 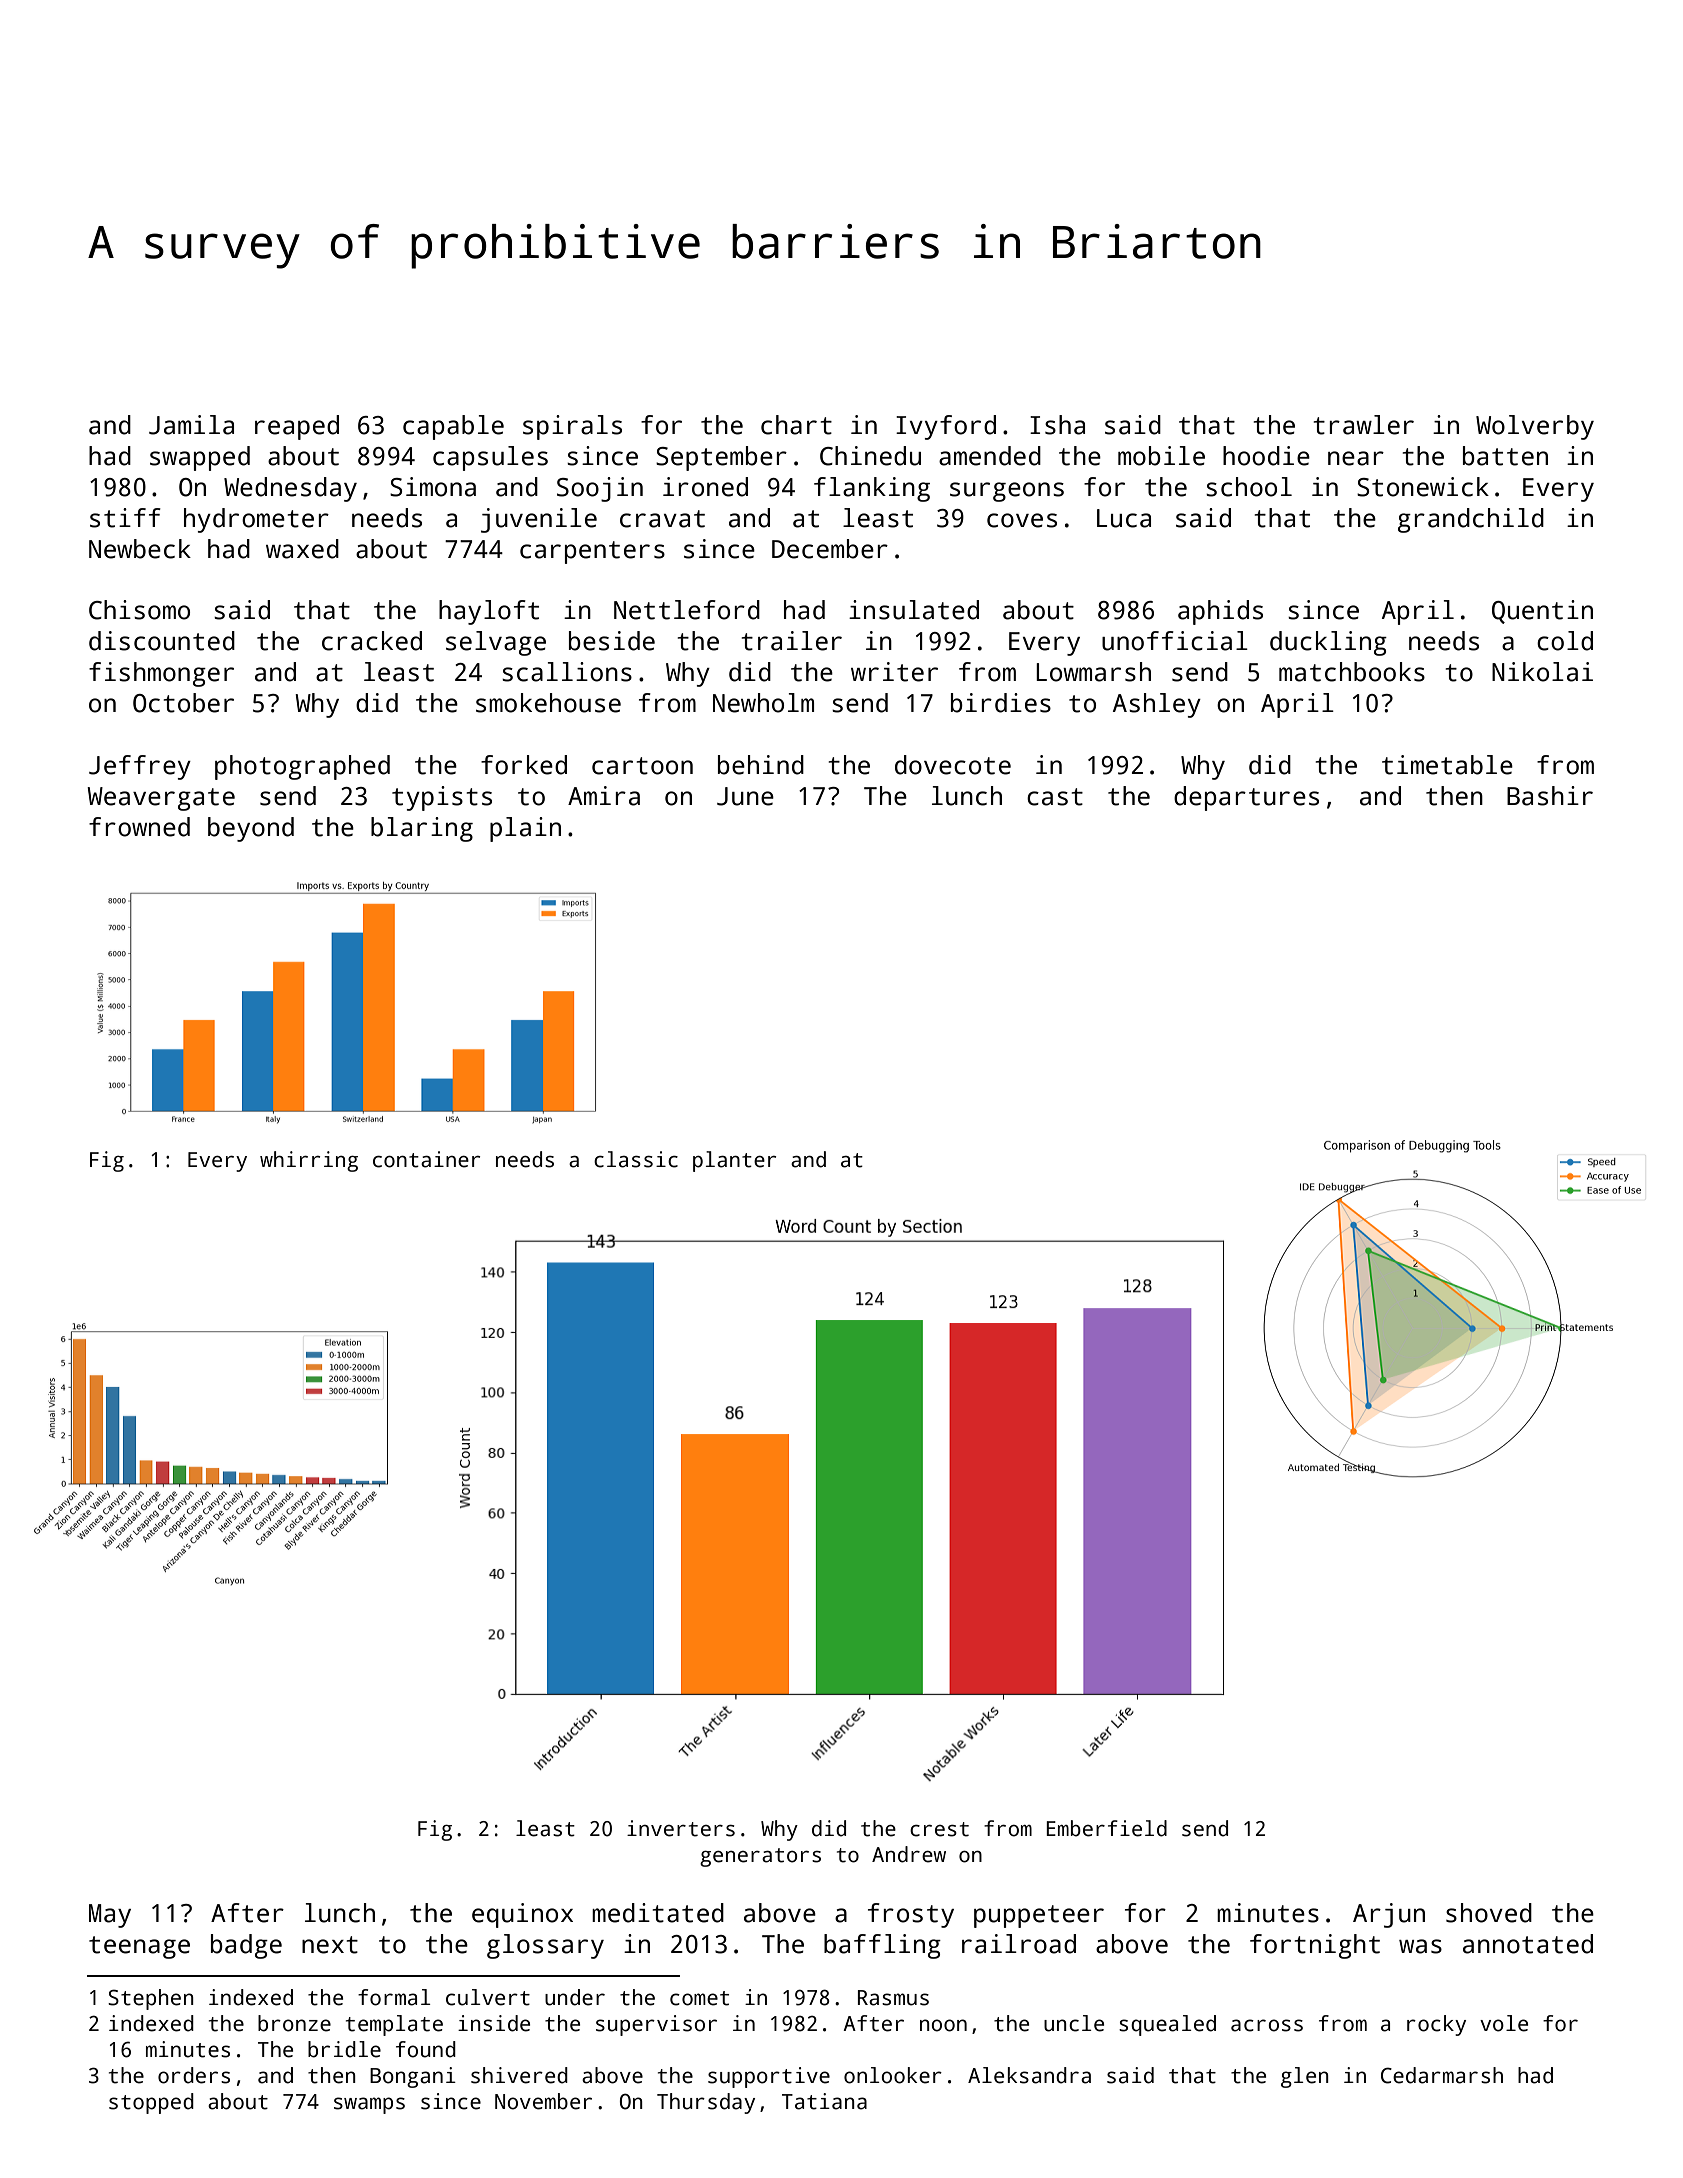 I want to click on waxed, so click(x=302, y=549).
